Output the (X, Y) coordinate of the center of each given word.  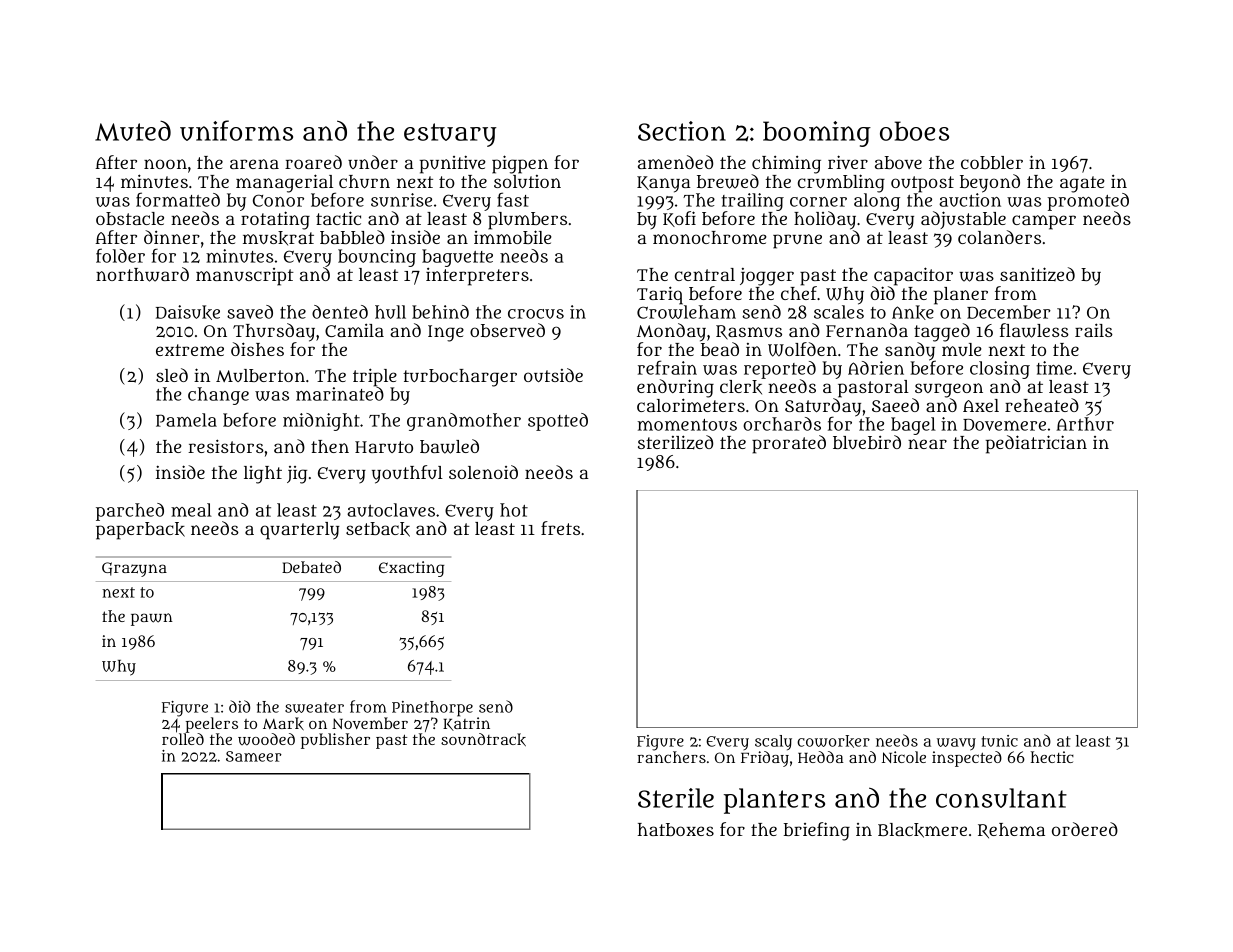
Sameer (254, 756)
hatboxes (676, 829)
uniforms (236, 130)
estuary (450, 135)
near (927, 444)
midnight (321, 422)
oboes (914, 131)
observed (507, 330)
